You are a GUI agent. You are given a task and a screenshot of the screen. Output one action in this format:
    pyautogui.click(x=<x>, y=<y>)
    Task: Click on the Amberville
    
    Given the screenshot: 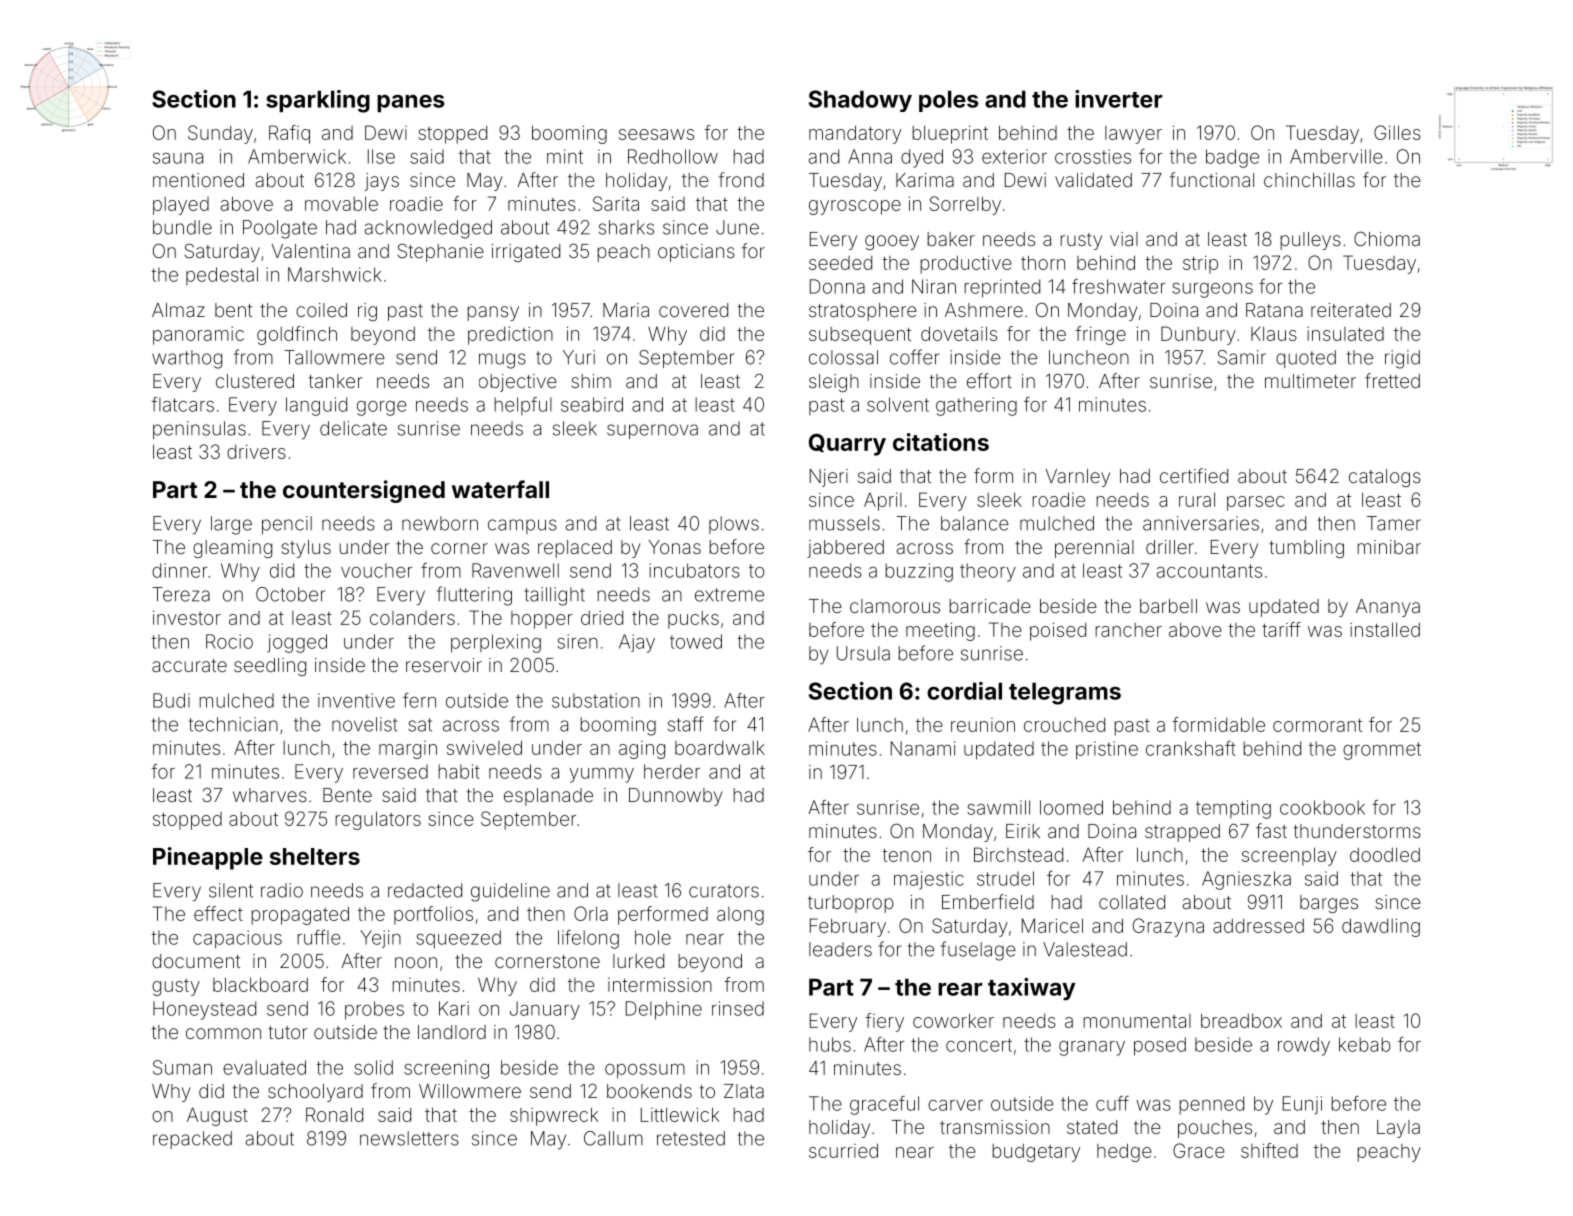 What is the action you would take?
    pyautogui.click(x=1336, y=156)
